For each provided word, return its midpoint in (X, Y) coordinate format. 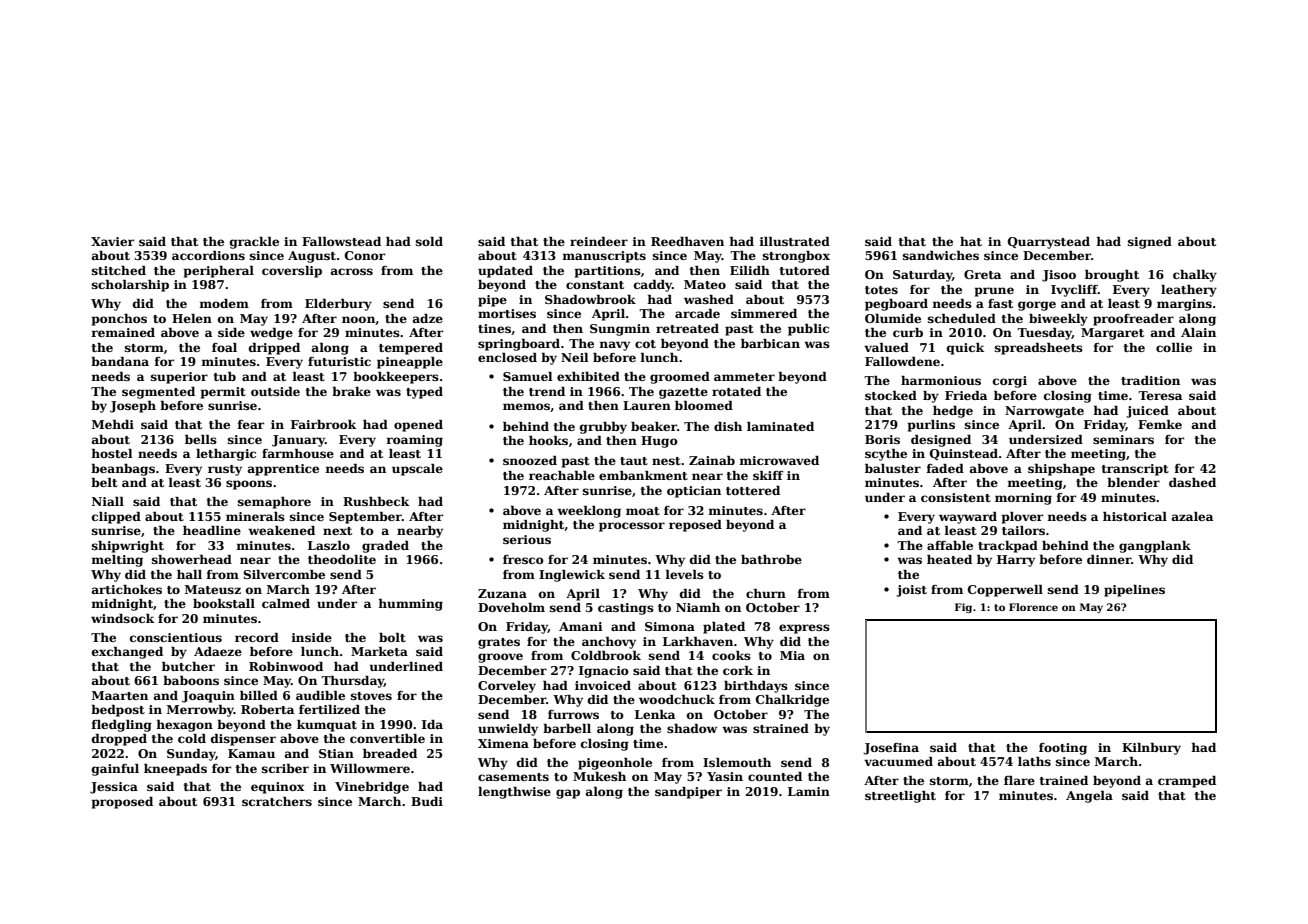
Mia (792, 655)
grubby (603, 428)
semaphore (274, 503)
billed (259, 695)
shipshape (1061, 470)
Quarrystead (1049, 243)
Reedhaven (687, 241)
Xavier (112, 241)
